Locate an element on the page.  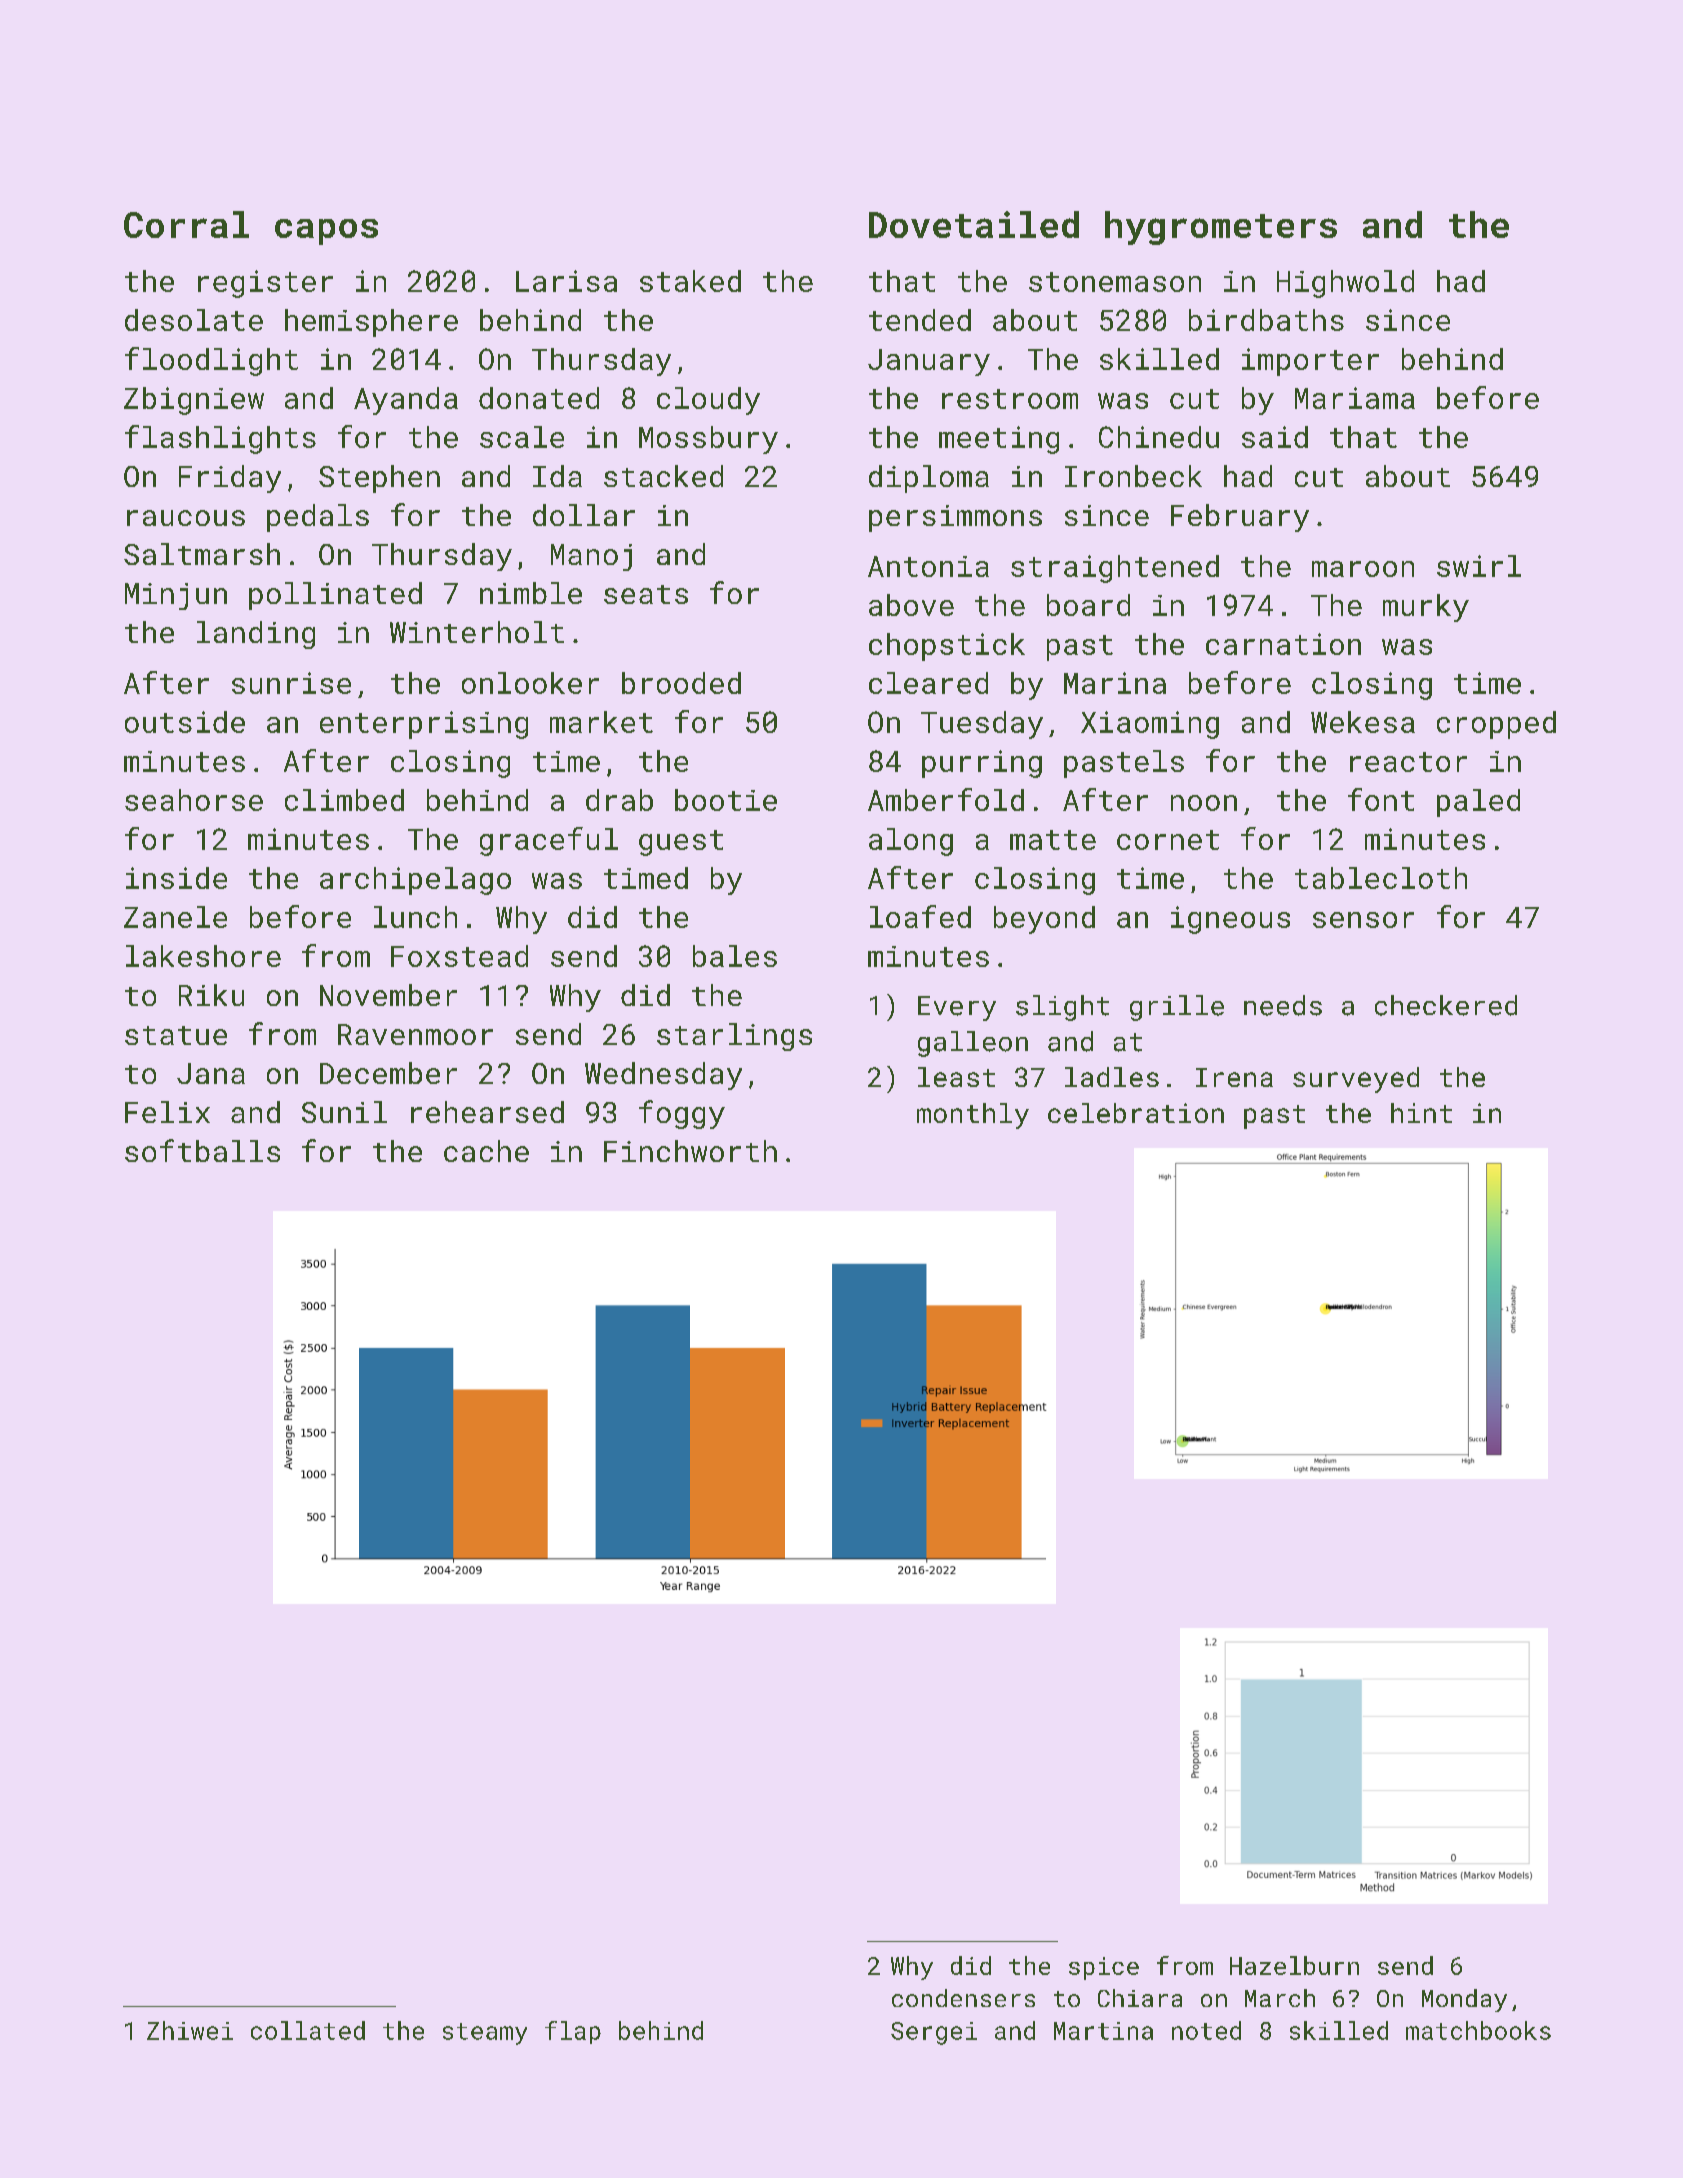
capos is located at coordinates (326, 232).
